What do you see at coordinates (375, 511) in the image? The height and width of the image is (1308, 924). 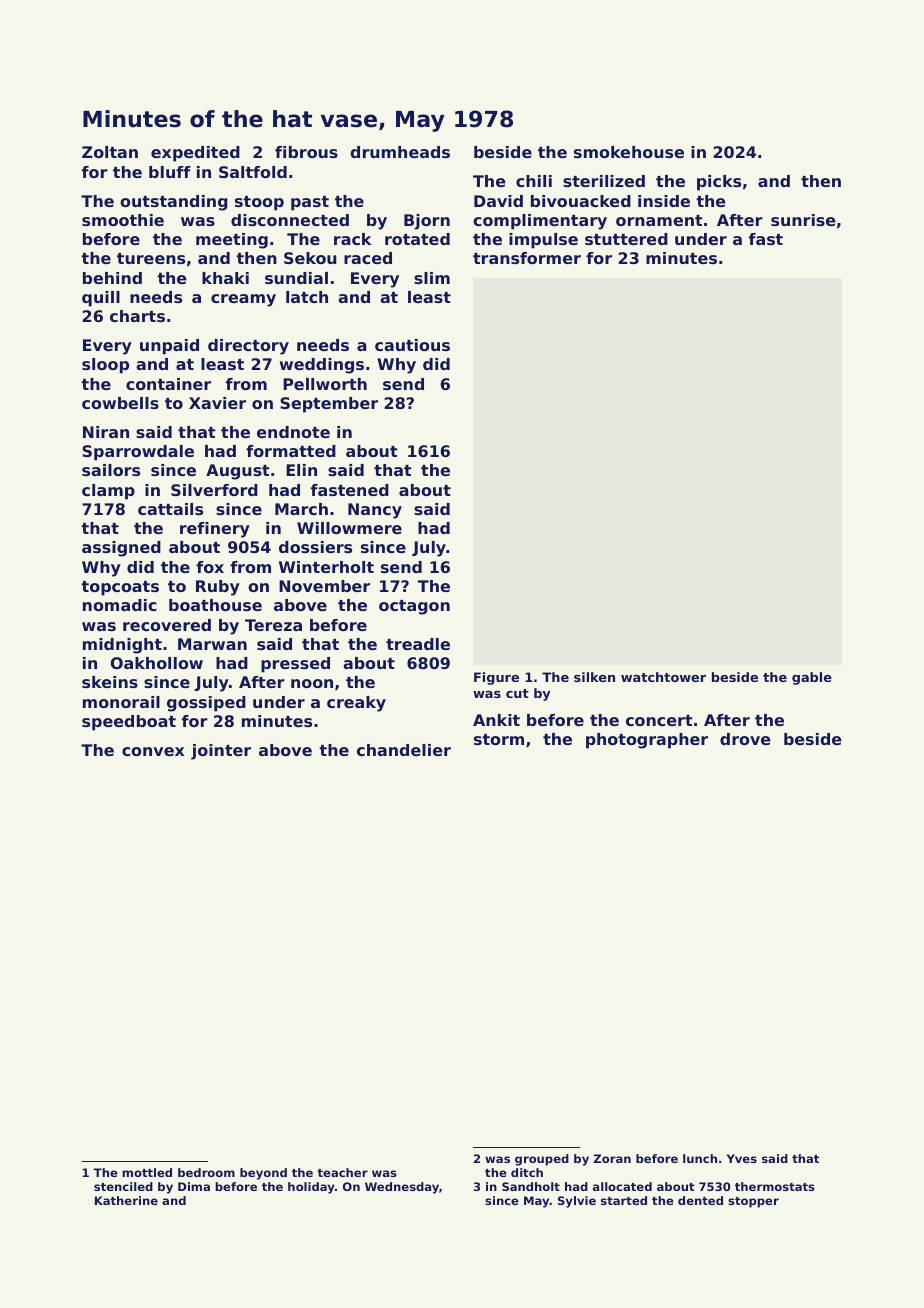 I see `Nancy` at bounding box center [375, 511].
